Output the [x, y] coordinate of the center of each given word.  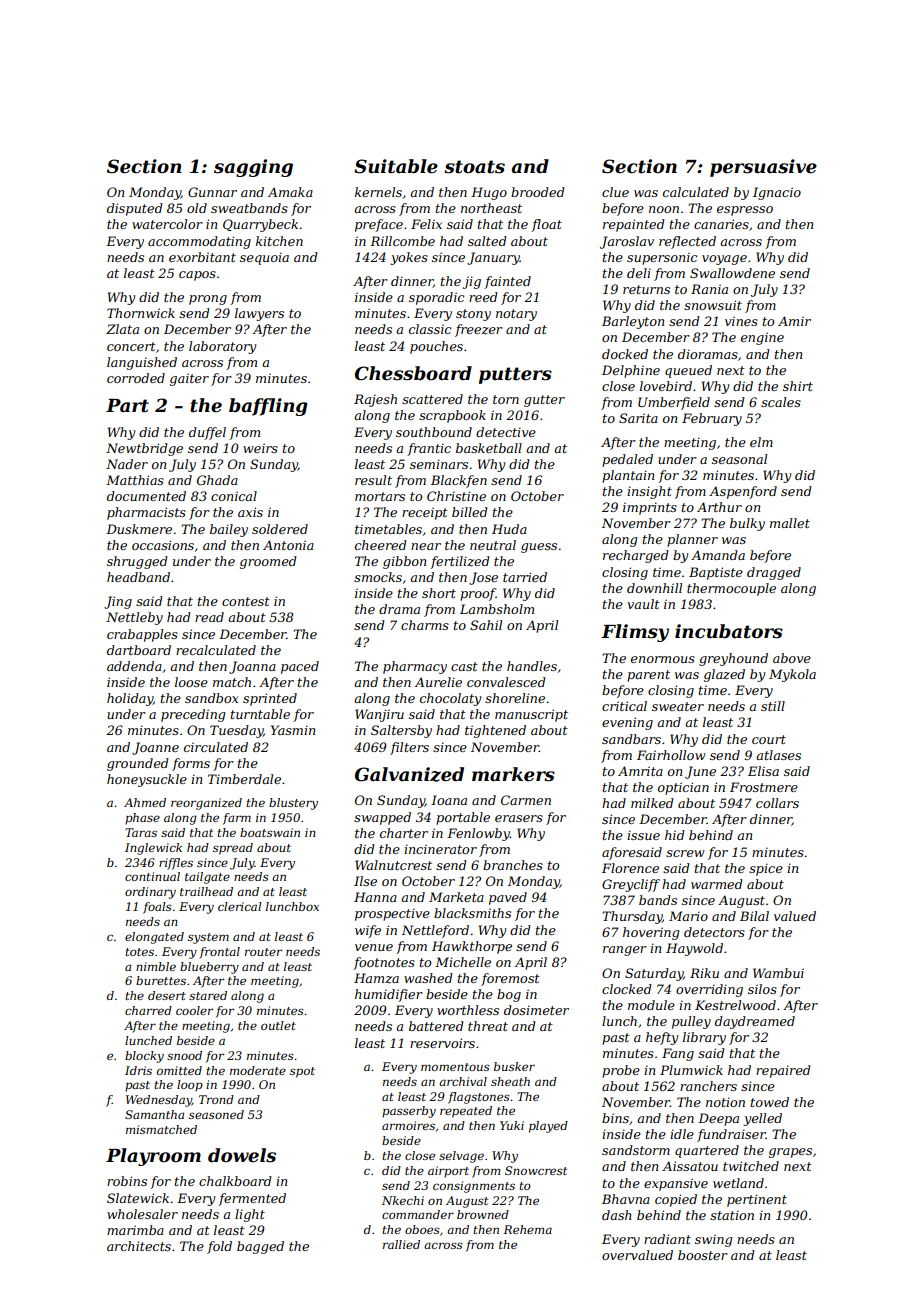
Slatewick [138, 1198]
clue [615, 192]
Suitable [396, 166]
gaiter [189, 379]
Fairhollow [671, 755]
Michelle [463, 962]
